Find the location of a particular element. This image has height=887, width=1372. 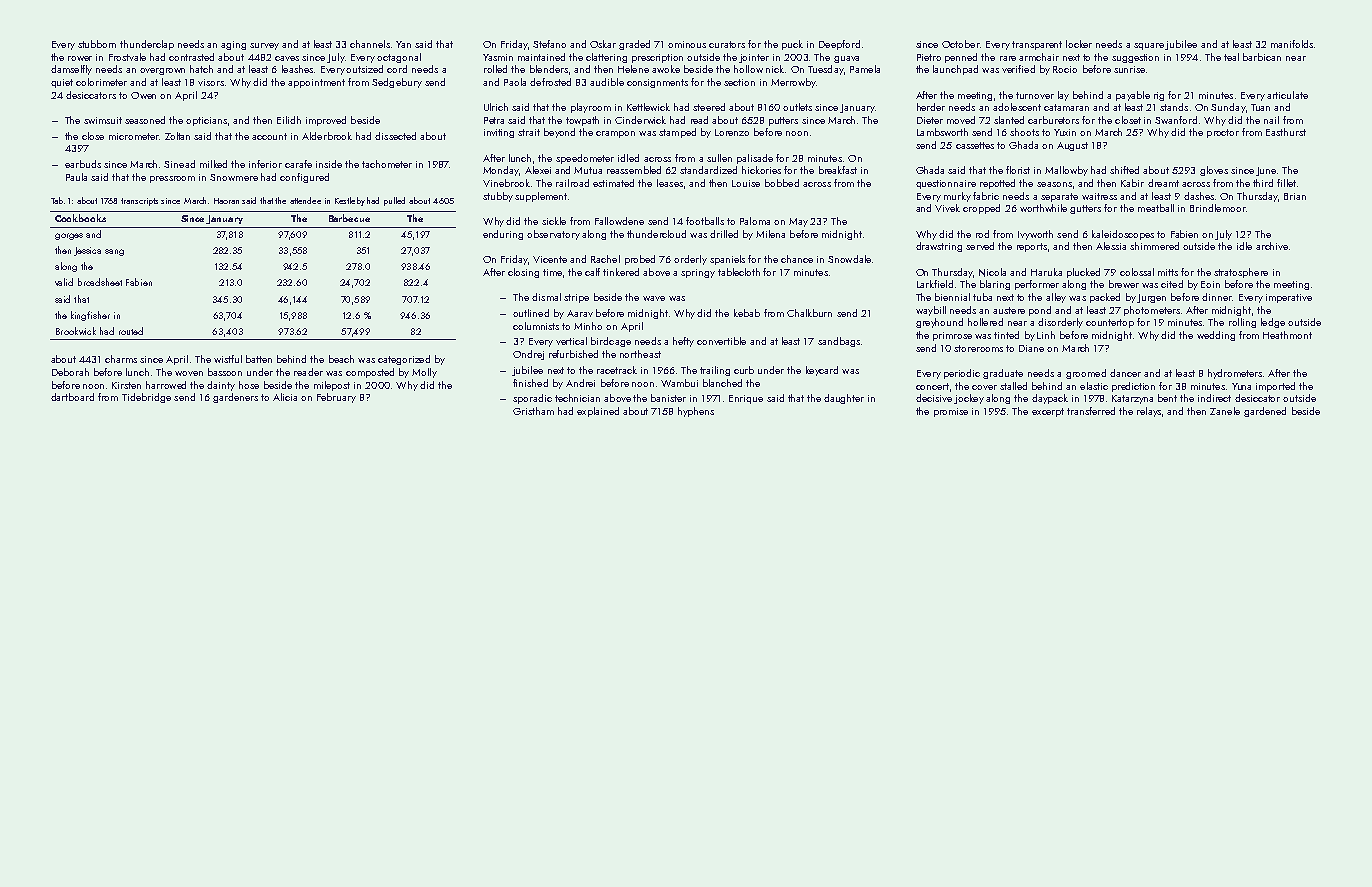

Wambui is located at coordinates (679, 383).
